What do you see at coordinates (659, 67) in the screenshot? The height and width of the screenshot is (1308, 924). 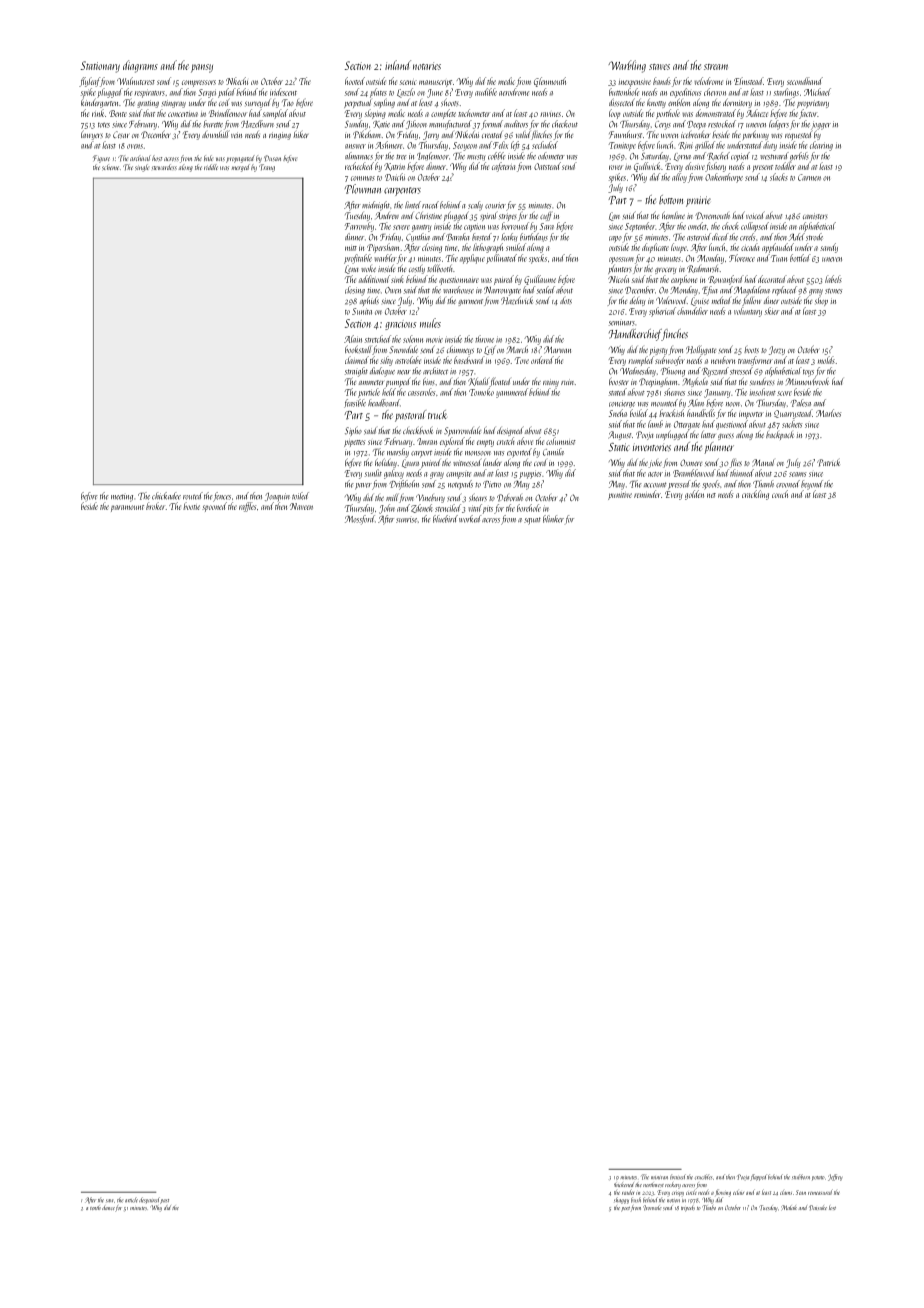 I see `staves` at bounding box center [659, 67].
